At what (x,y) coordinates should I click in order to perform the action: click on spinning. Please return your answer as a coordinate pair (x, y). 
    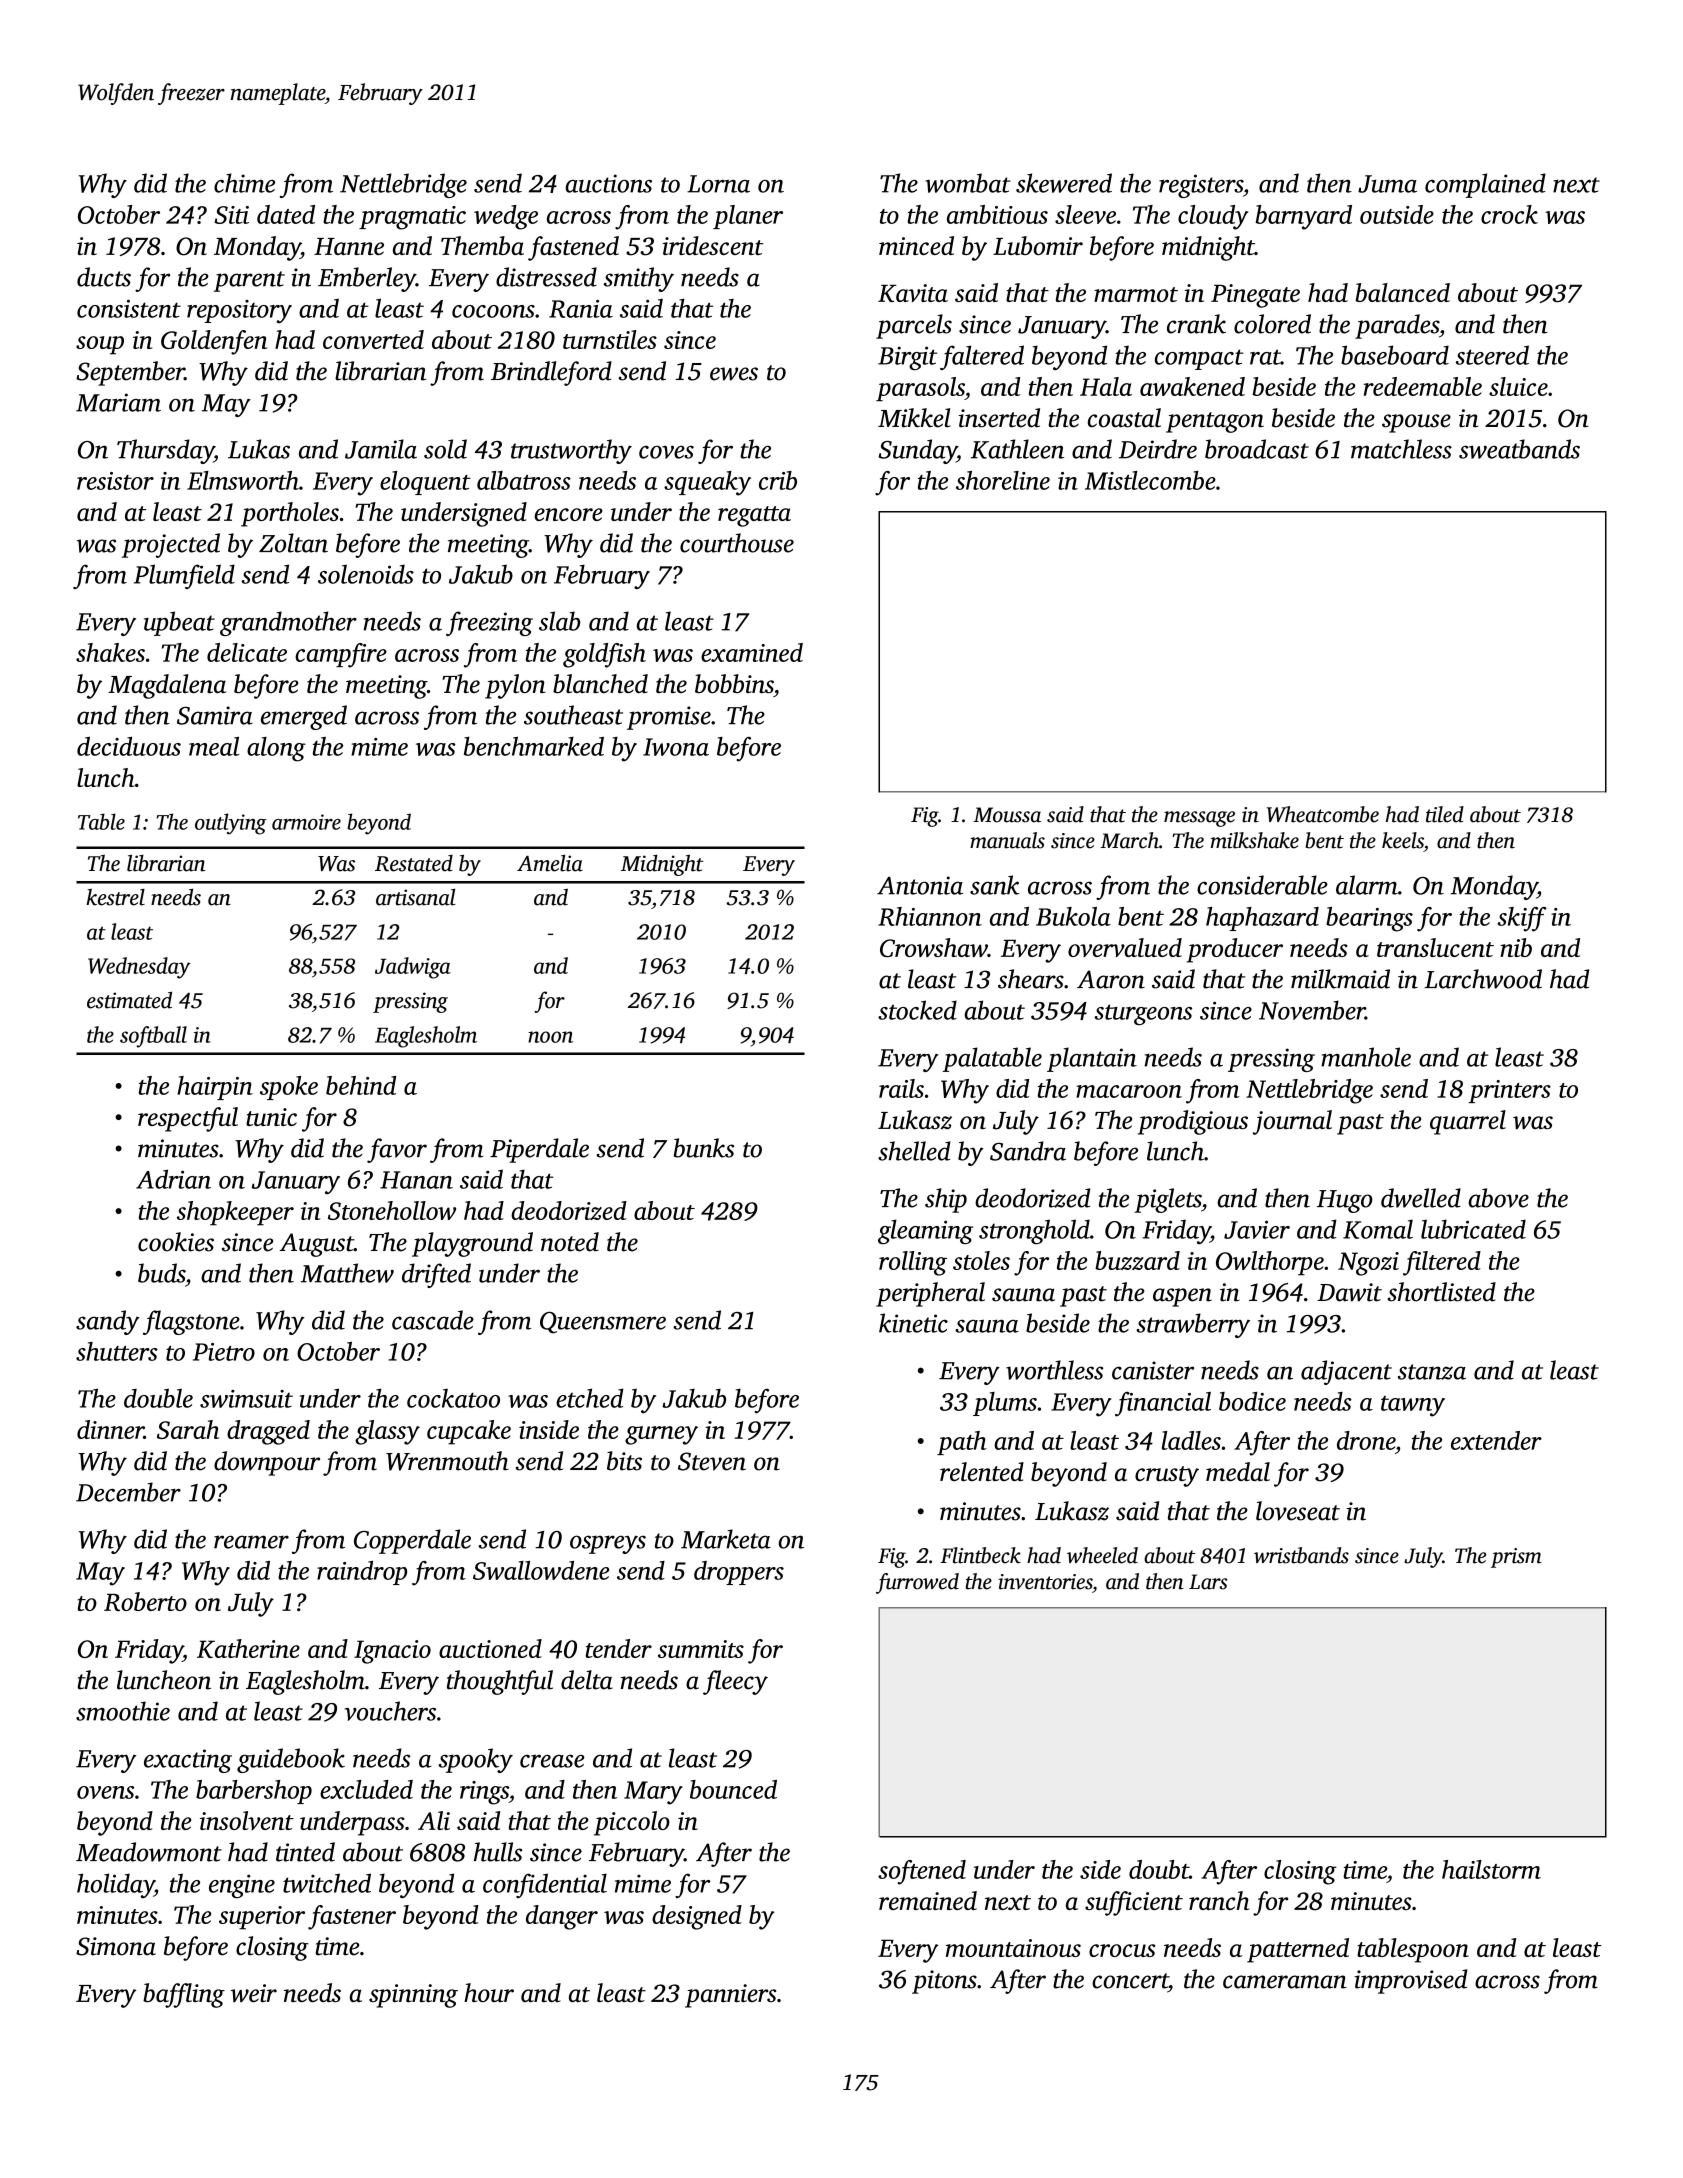
    Looking at the image, I should click on (413, 1996).
